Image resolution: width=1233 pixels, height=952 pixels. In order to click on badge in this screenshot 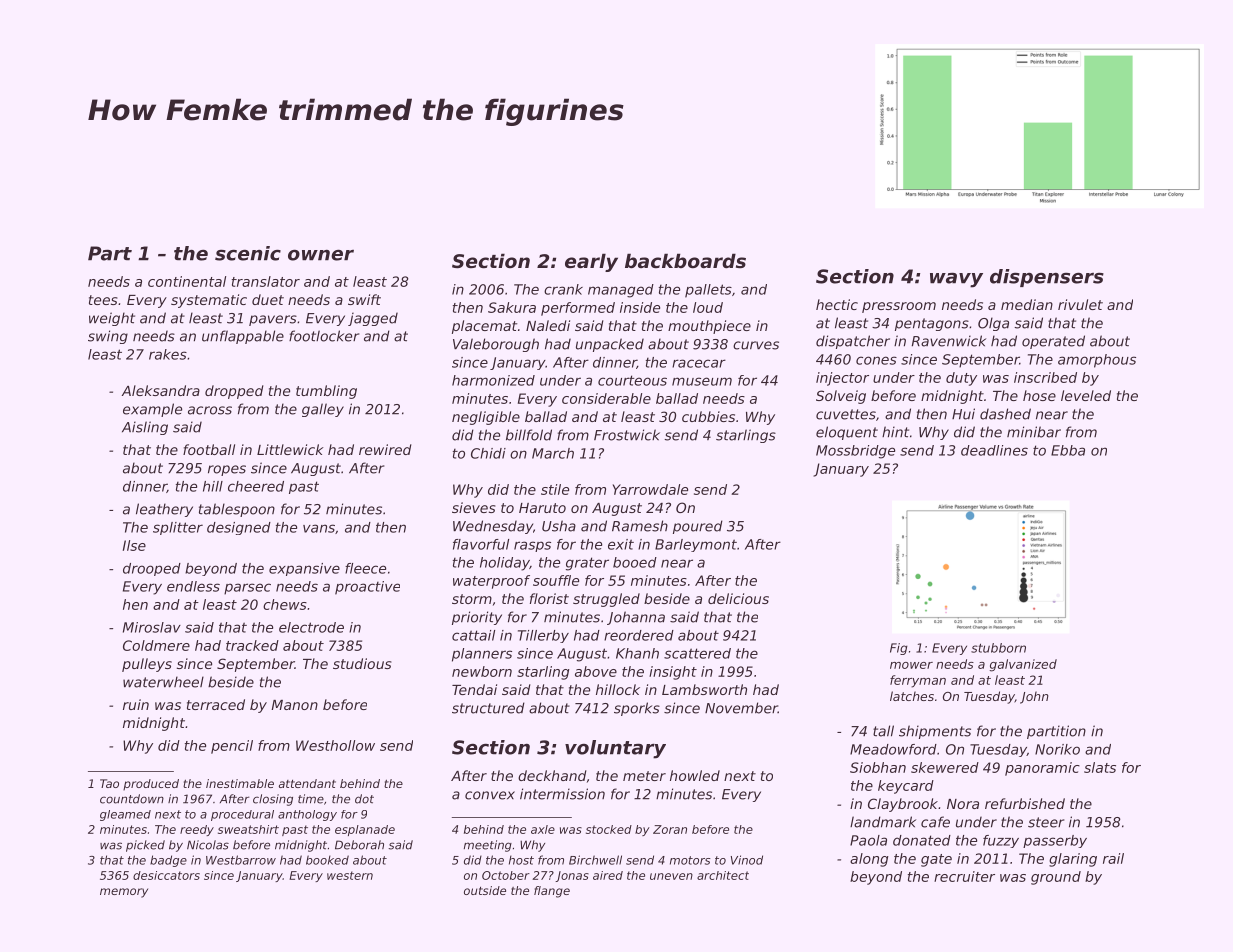, I will do `click(168, 861)`.
